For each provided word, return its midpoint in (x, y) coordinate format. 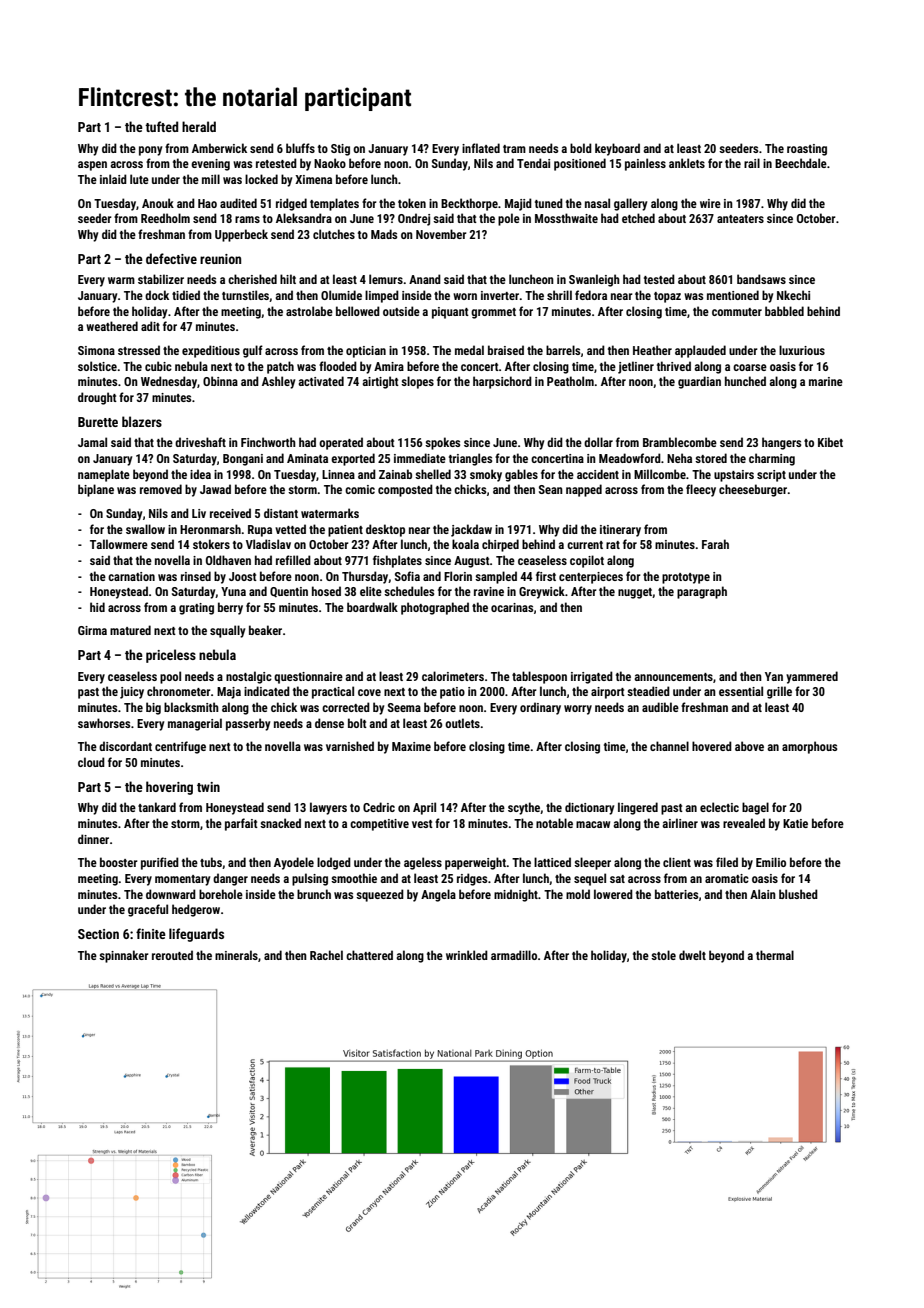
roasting (807, 150)
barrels (563, 350)
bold (581, 148)
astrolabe (309, 311)
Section (98, 934)
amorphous (809, 747)
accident (598, 474)
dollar (598, 442)
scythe (524, 808)
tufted (161, 126)
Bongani (243, 460)
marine (826, 381)
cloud (91, 762)
